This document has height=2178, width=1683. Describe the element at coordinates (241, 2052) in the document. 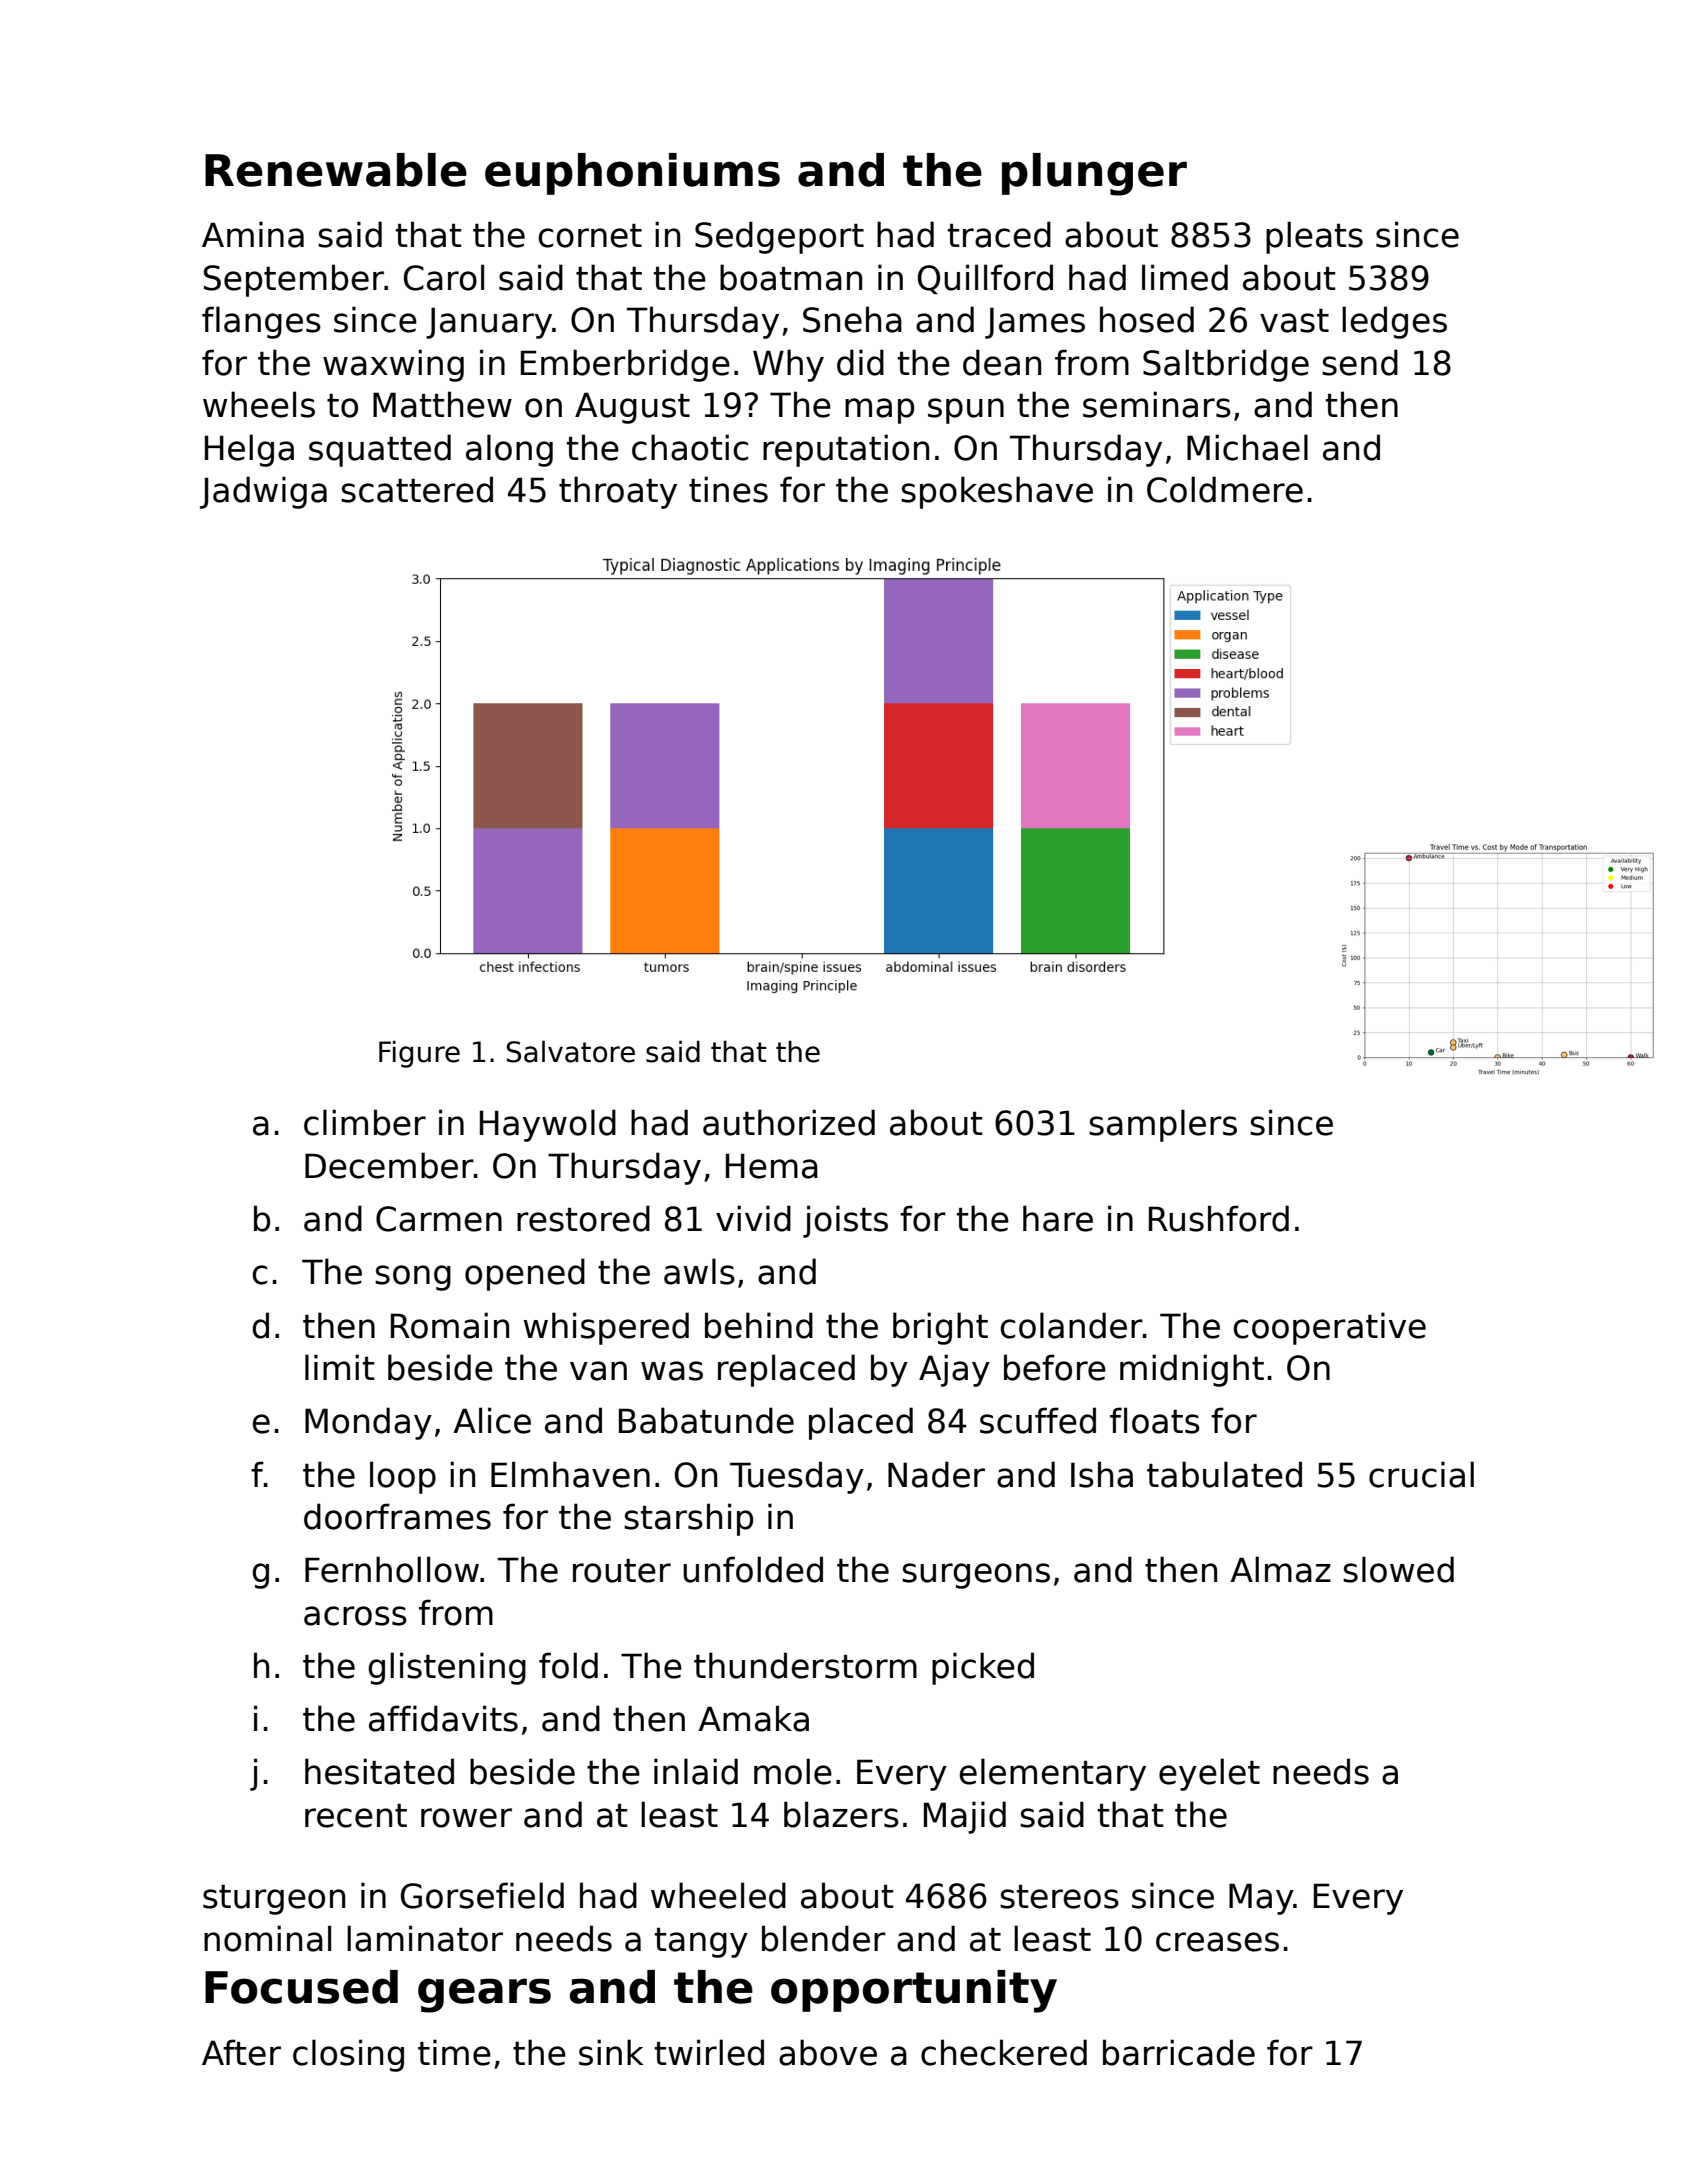

I see `After` at that location.
